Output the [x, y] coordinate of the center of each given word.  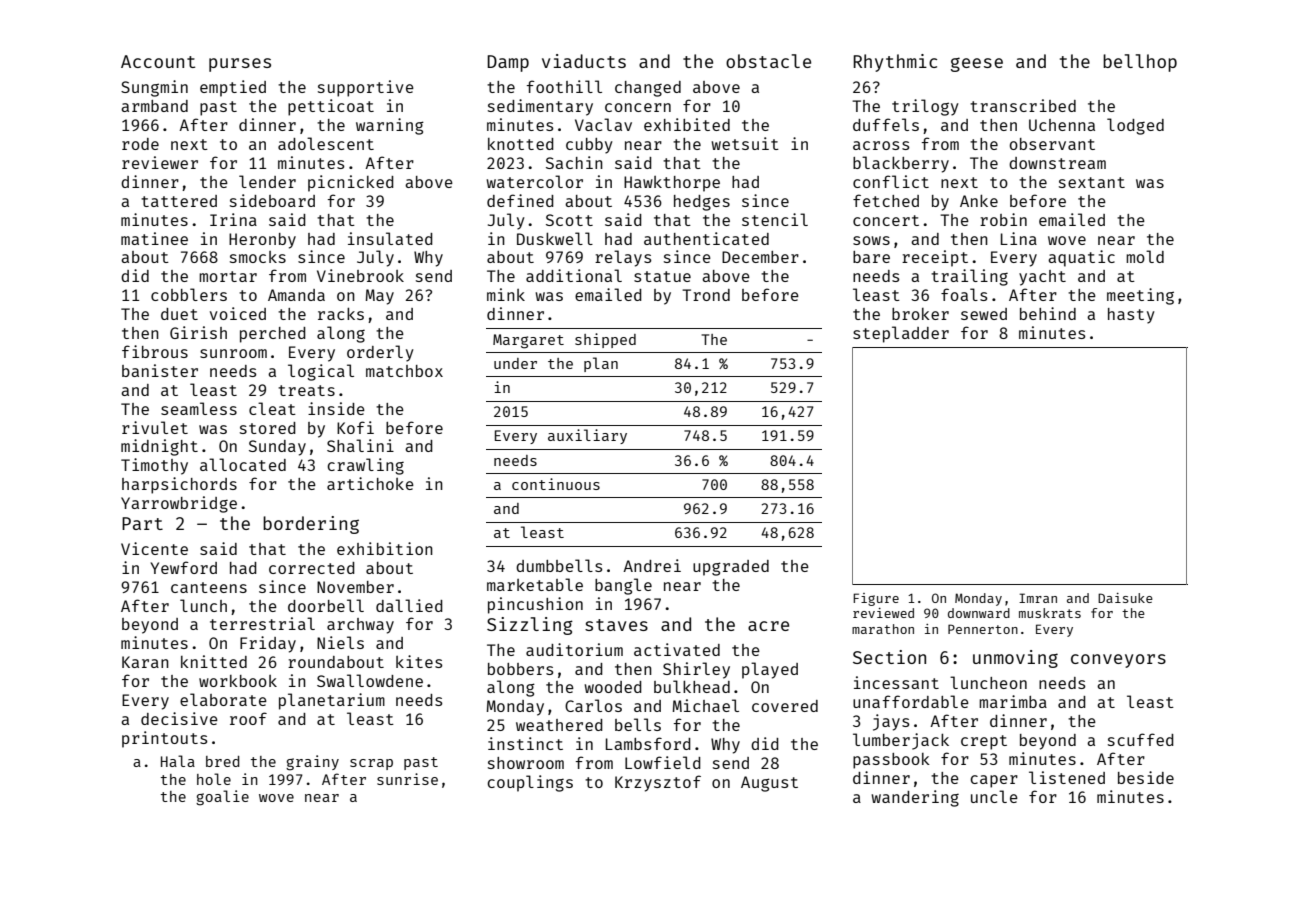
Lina [1019, 238]
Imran [1038, 598]
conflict [891, 181]
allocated [243, 464]
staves [616, 625]
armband [154, 106]
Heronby [262, 241]
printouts [164, 739]
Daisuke [1125, 598]
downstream [1057, 163]
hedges [702, 203]
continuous [556, 484]
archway [360, 626]
